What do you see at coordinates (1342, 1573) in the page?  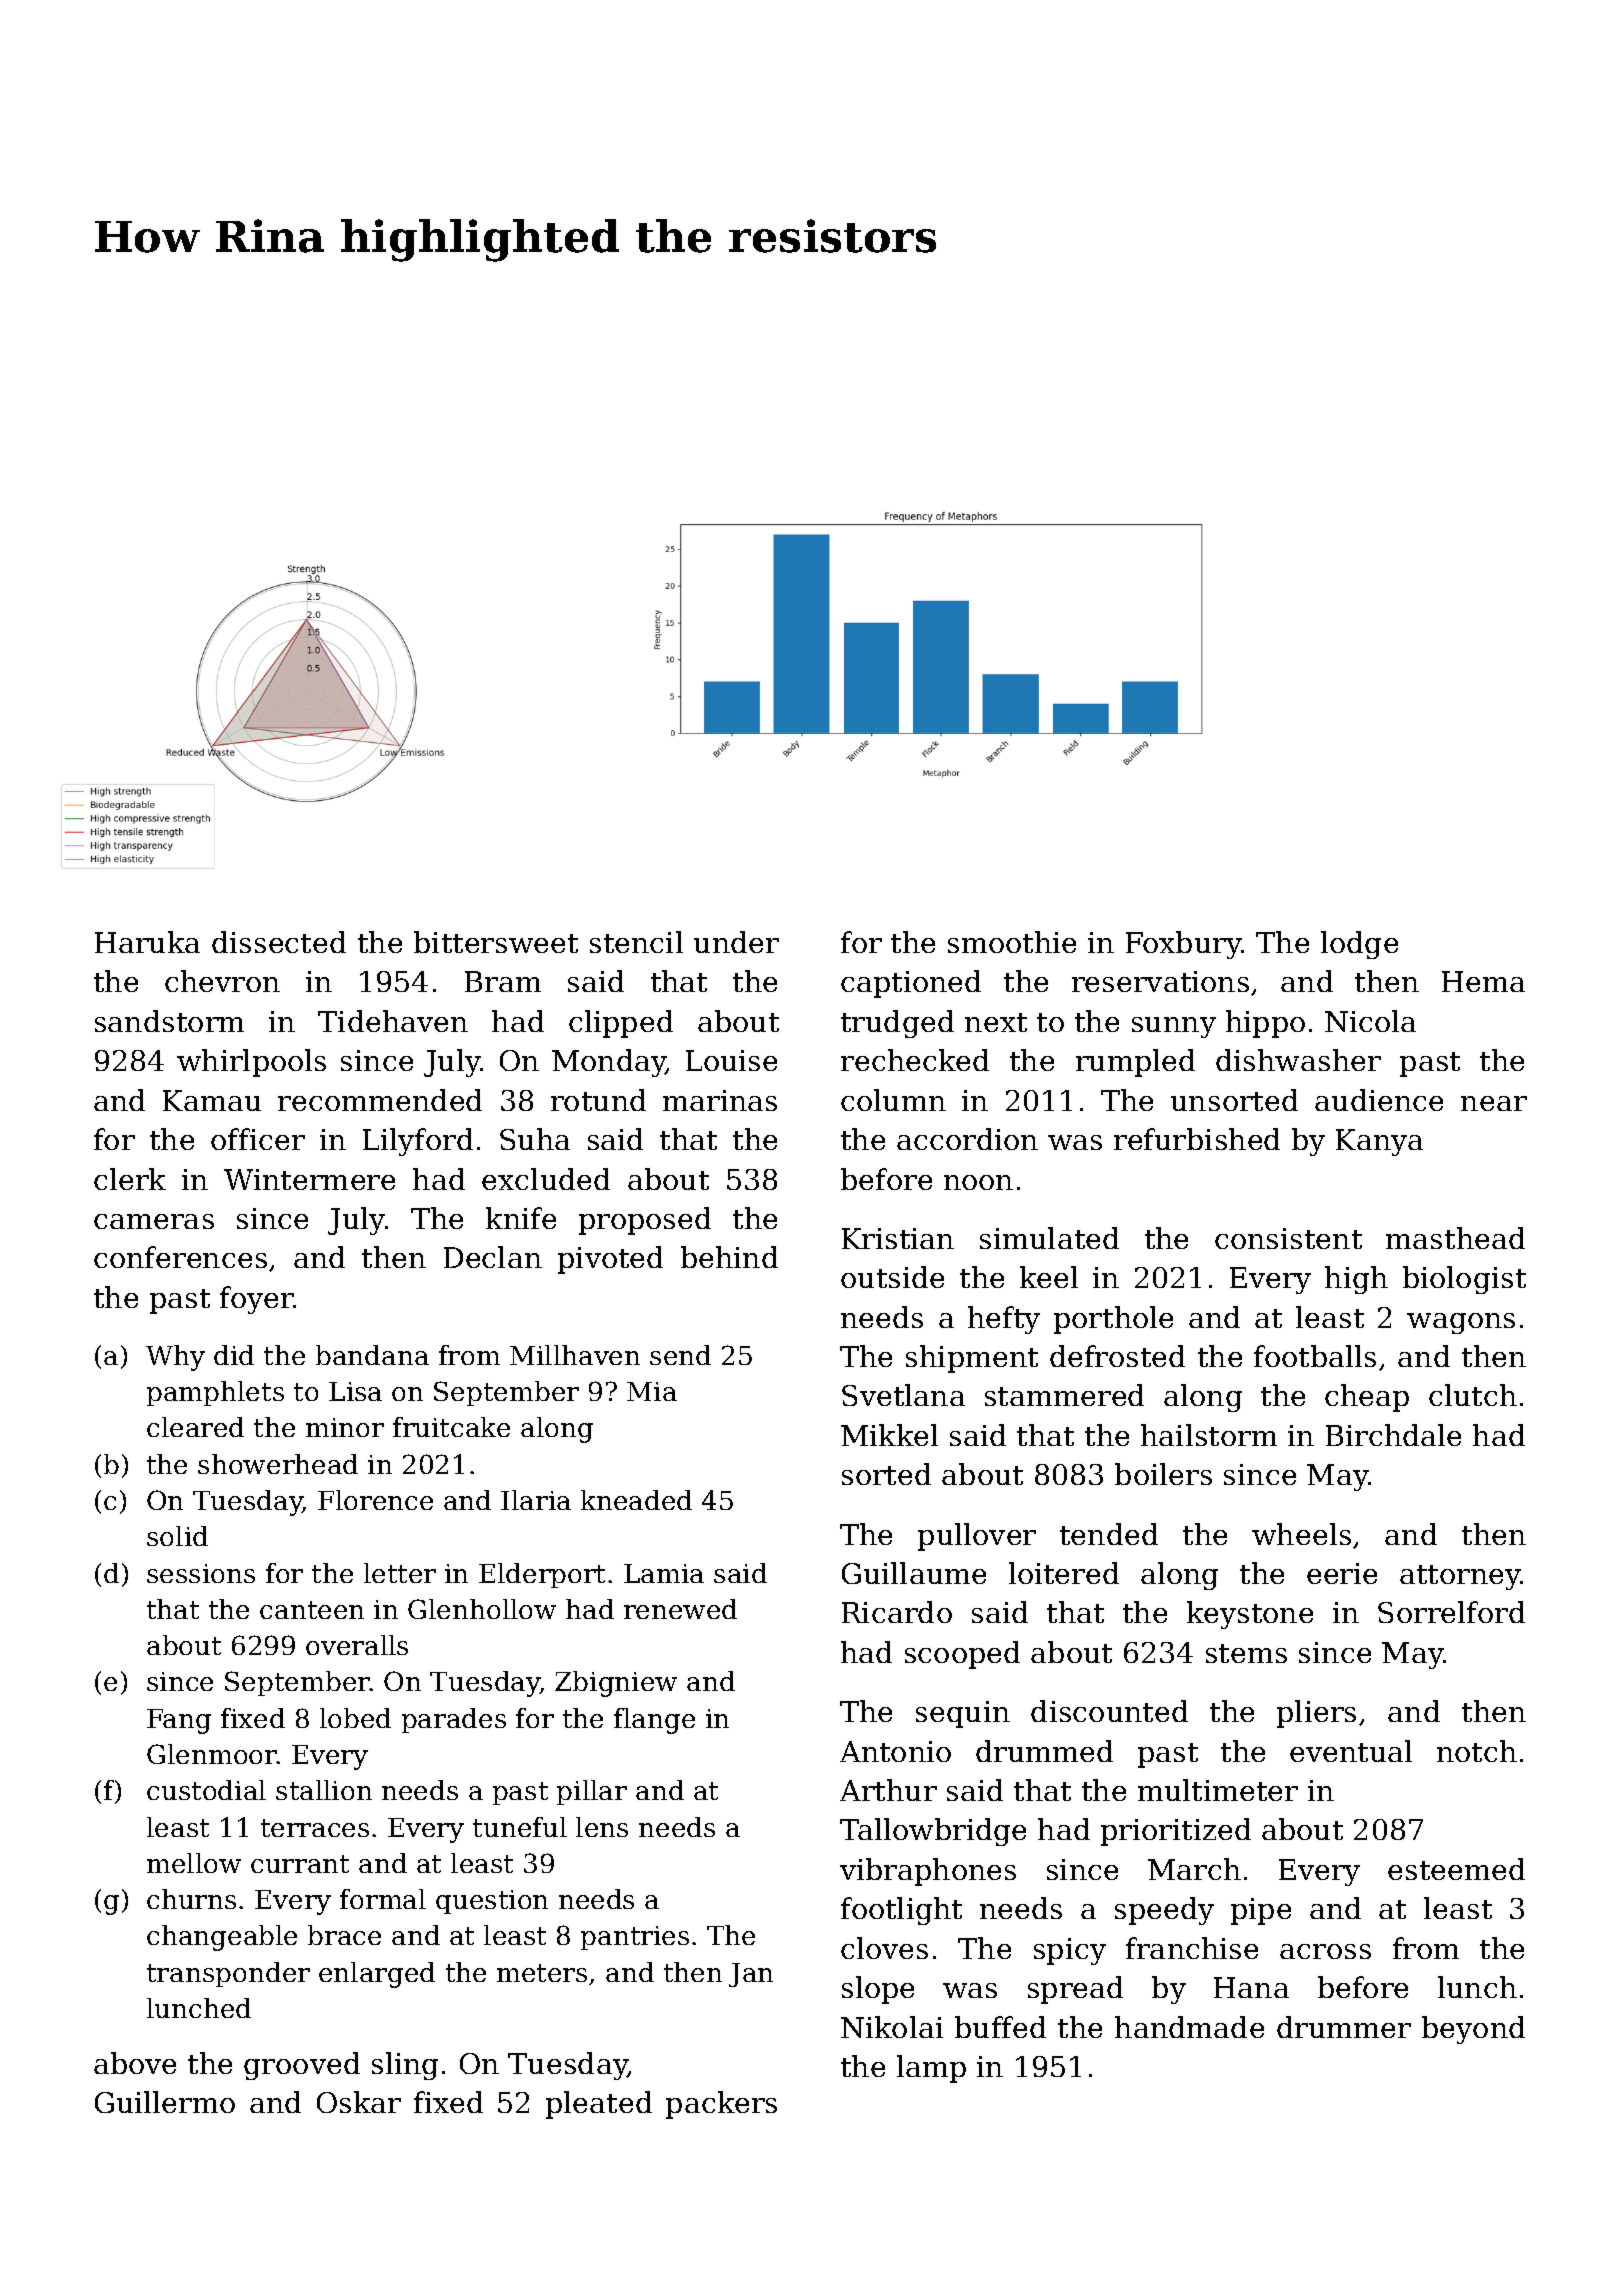 I see `eerie` at bounding box center [1342, 1573].
